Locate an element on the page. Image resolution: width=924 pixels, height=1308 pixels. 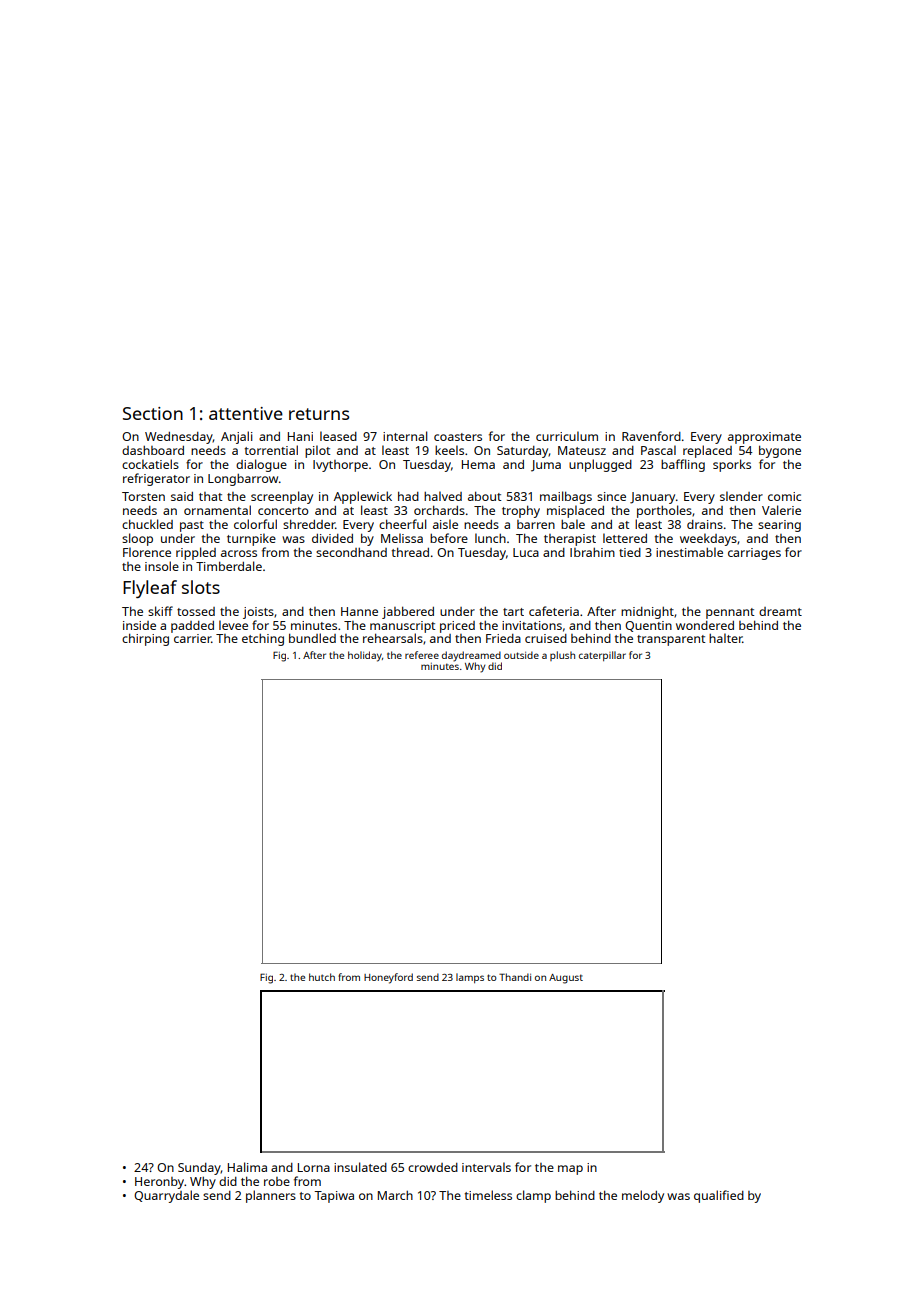
hutch is located at coordinates (322, 977).
